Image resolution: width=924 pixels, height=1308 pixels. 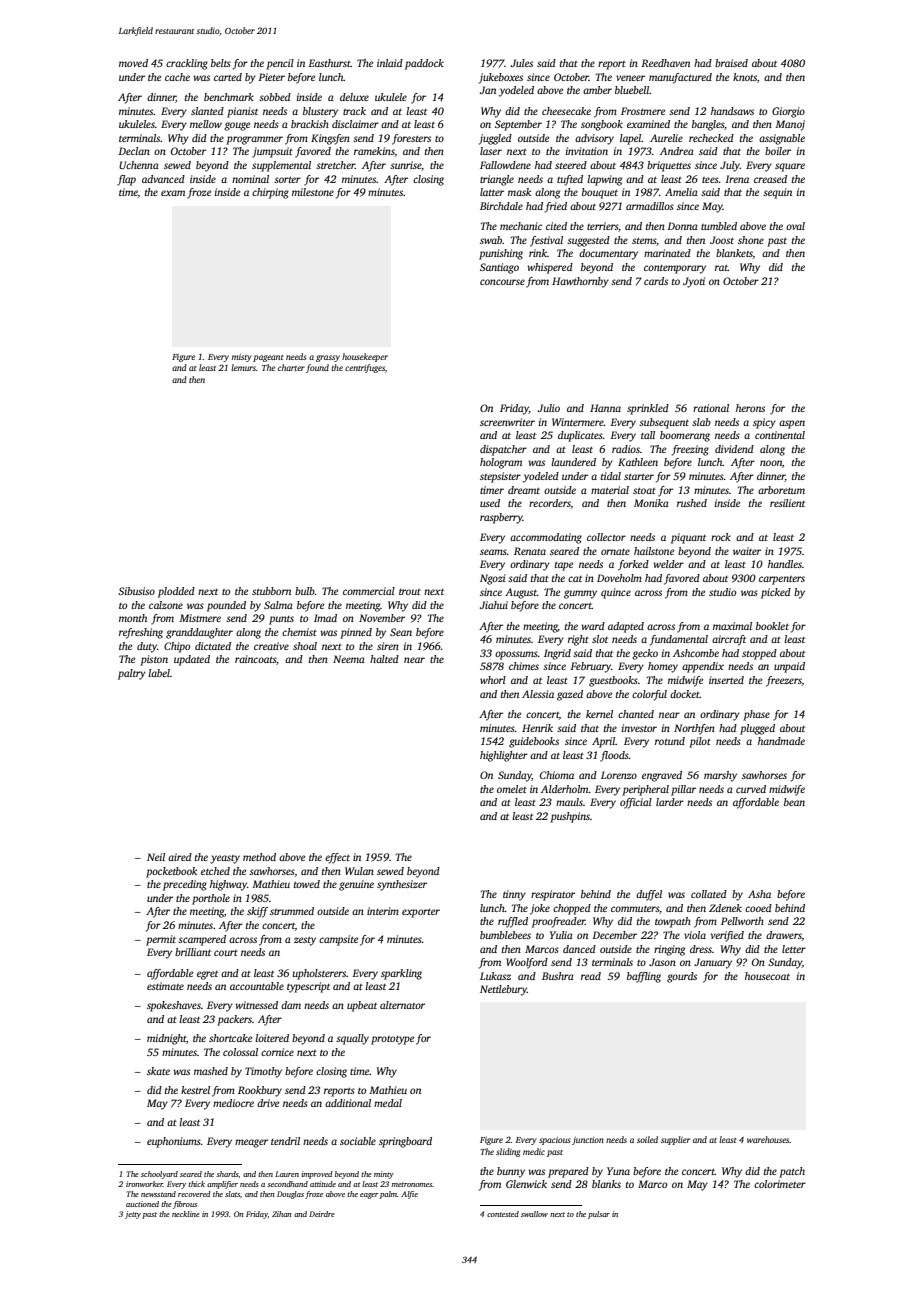 I want to click on braised, so click(x=731, y=63).
